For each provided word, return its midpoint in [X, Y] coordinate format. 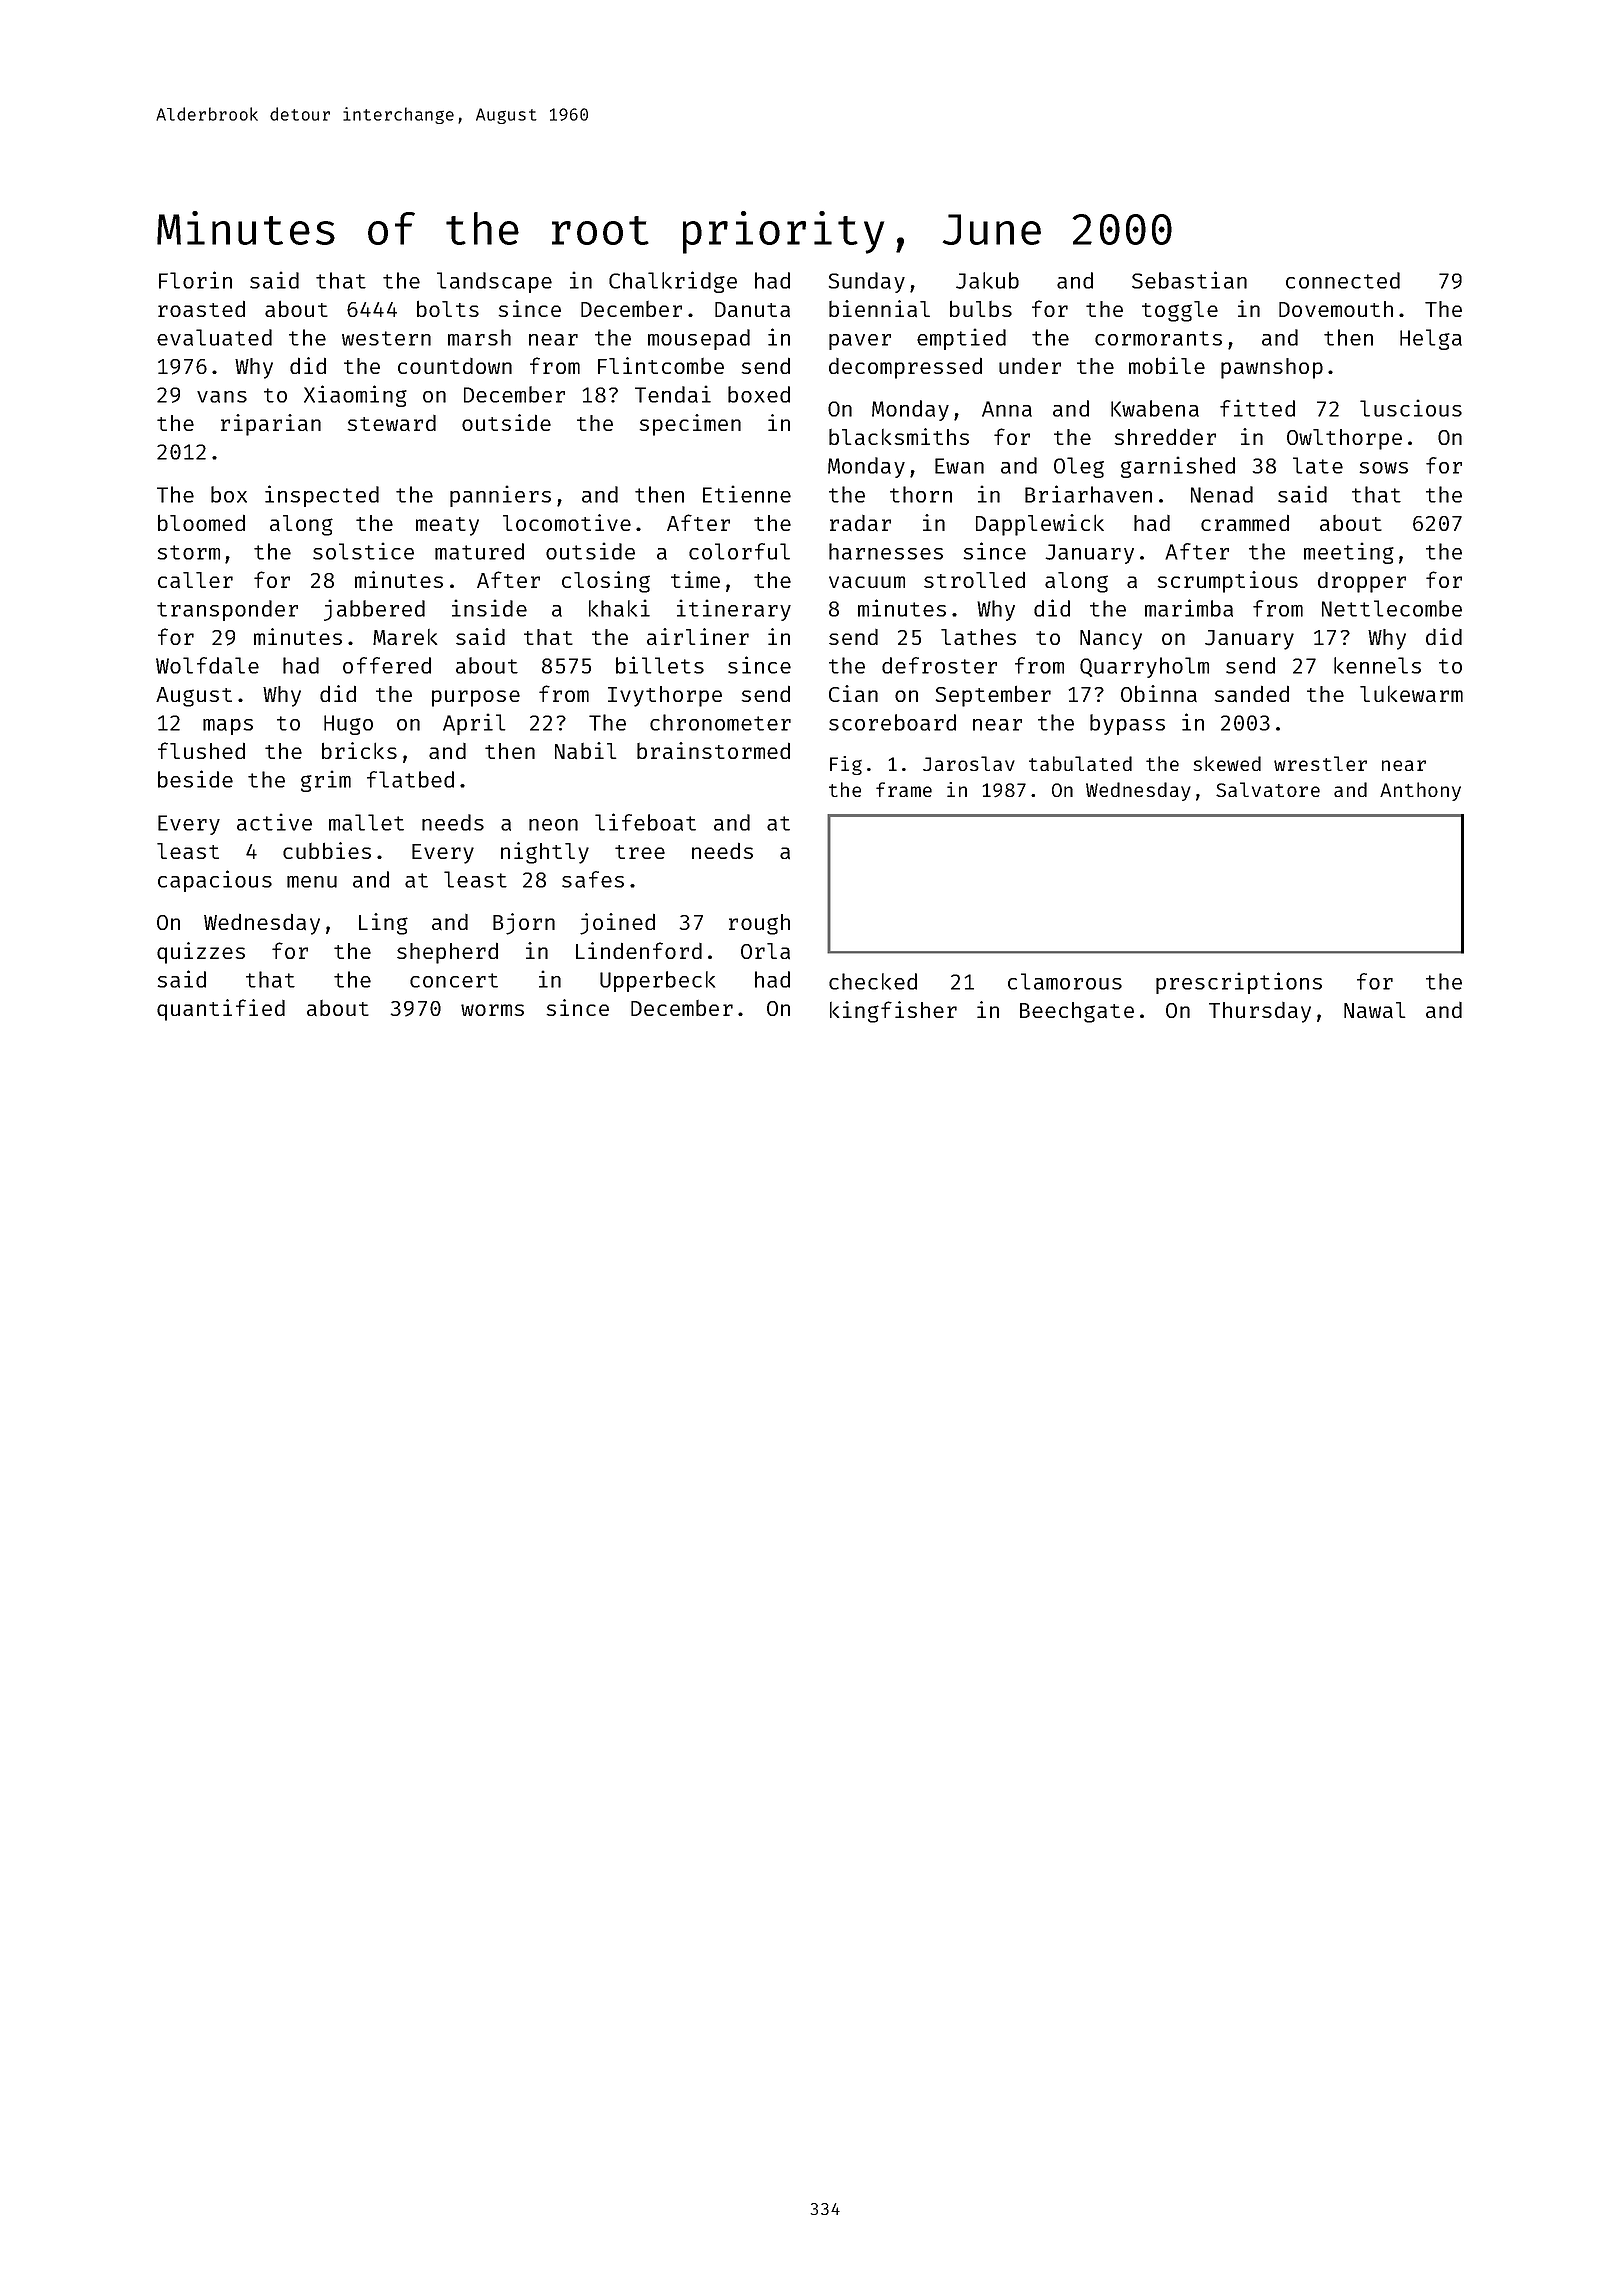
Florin [195, 280]
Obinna [1159, 693]
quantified [221, 1010]
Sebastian [1189, 280]
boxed [759, 394]
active [274, 822]
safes [593, 879]
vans [222, 397]
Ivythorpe [665, 696]
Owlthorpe [1344, 439]
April [474, 724]
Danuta [752, 309]
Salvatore [1268, 789]
